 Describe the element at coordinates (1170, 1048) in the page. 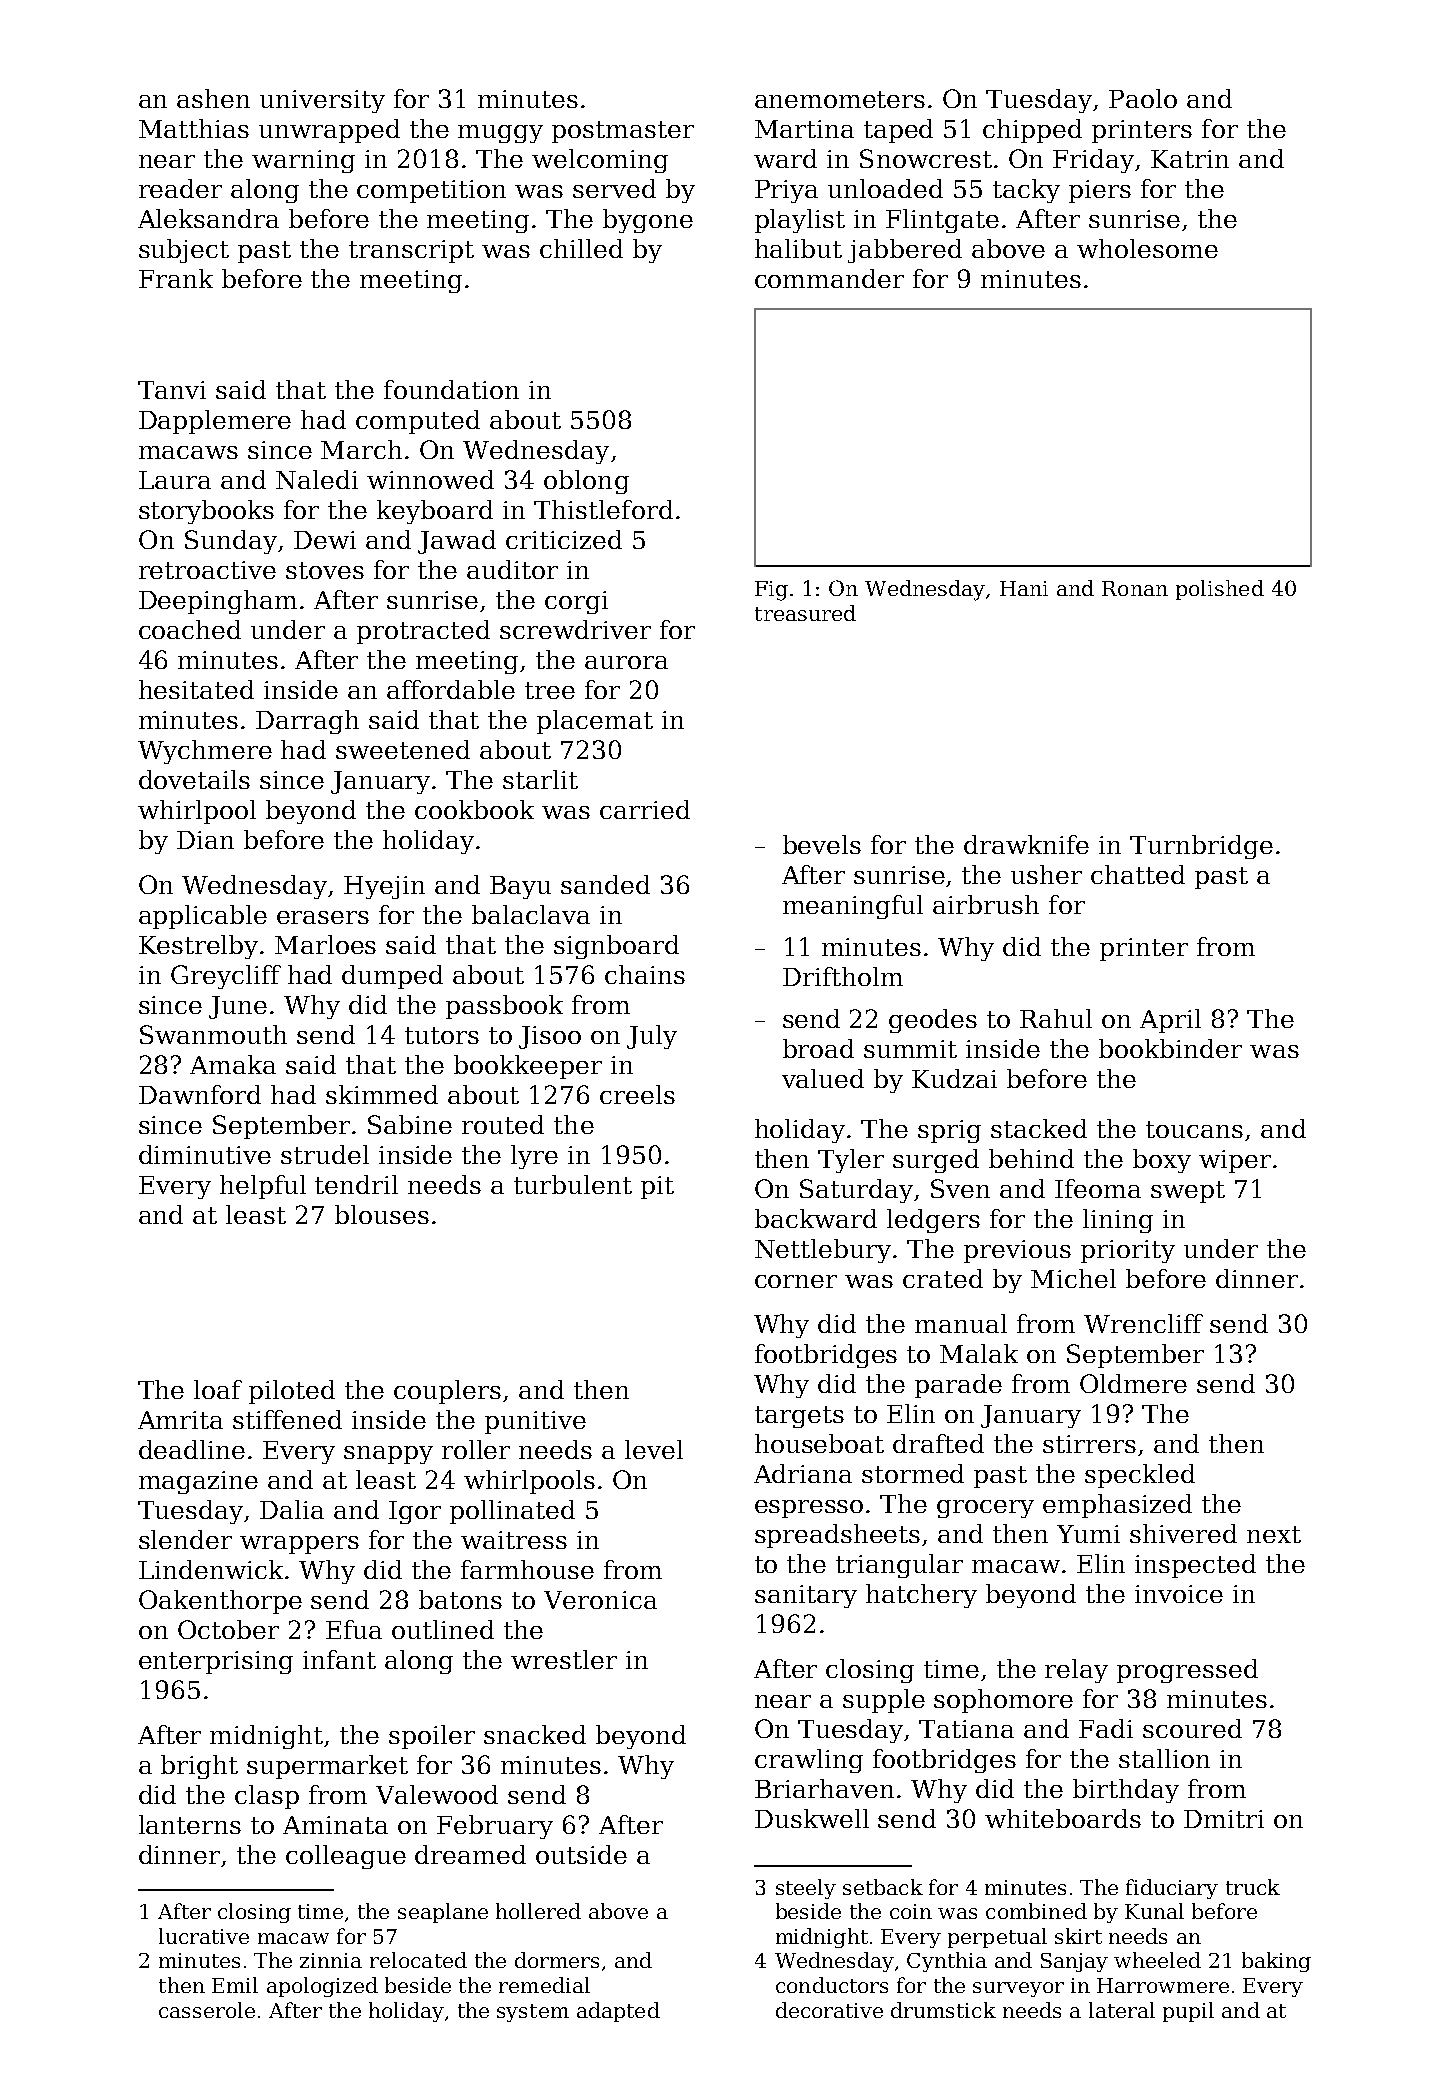

I see `bookbinder` at that location.
